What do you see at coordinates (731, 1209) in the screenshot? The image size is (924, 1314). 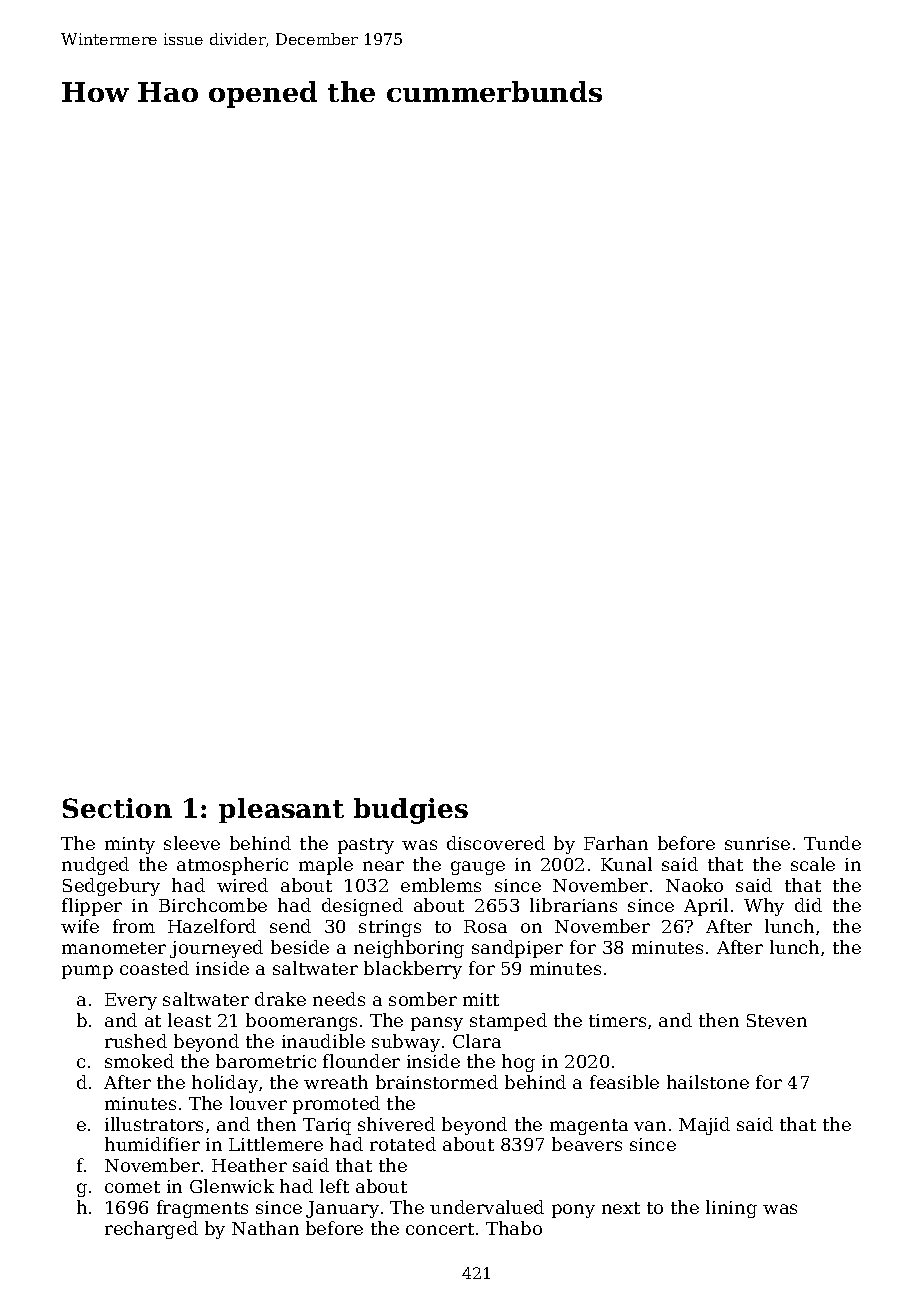 I see `lining` at bounding box center [731, 1209].
